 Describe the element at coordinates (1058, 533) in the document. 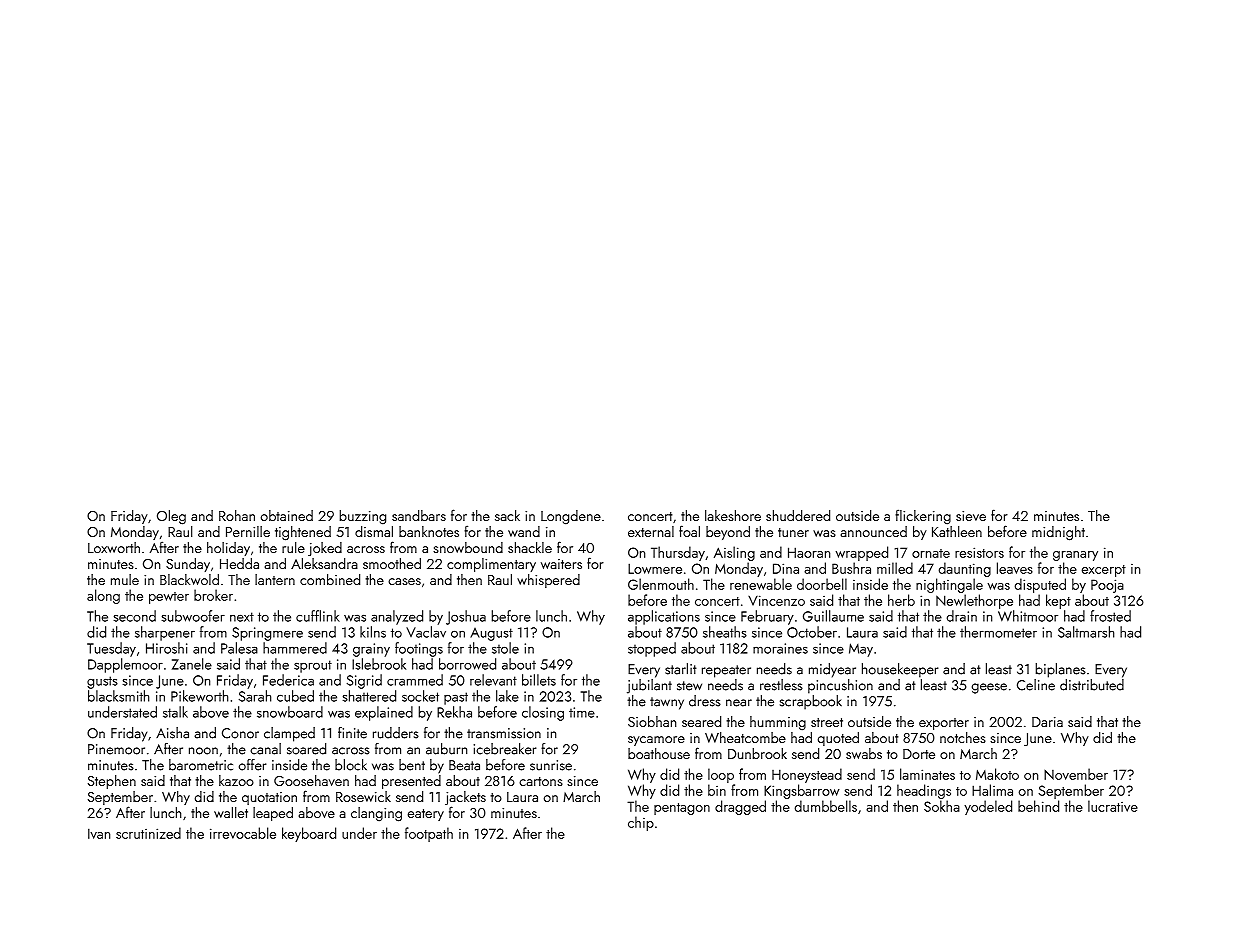

I see `midnight` at that location.
